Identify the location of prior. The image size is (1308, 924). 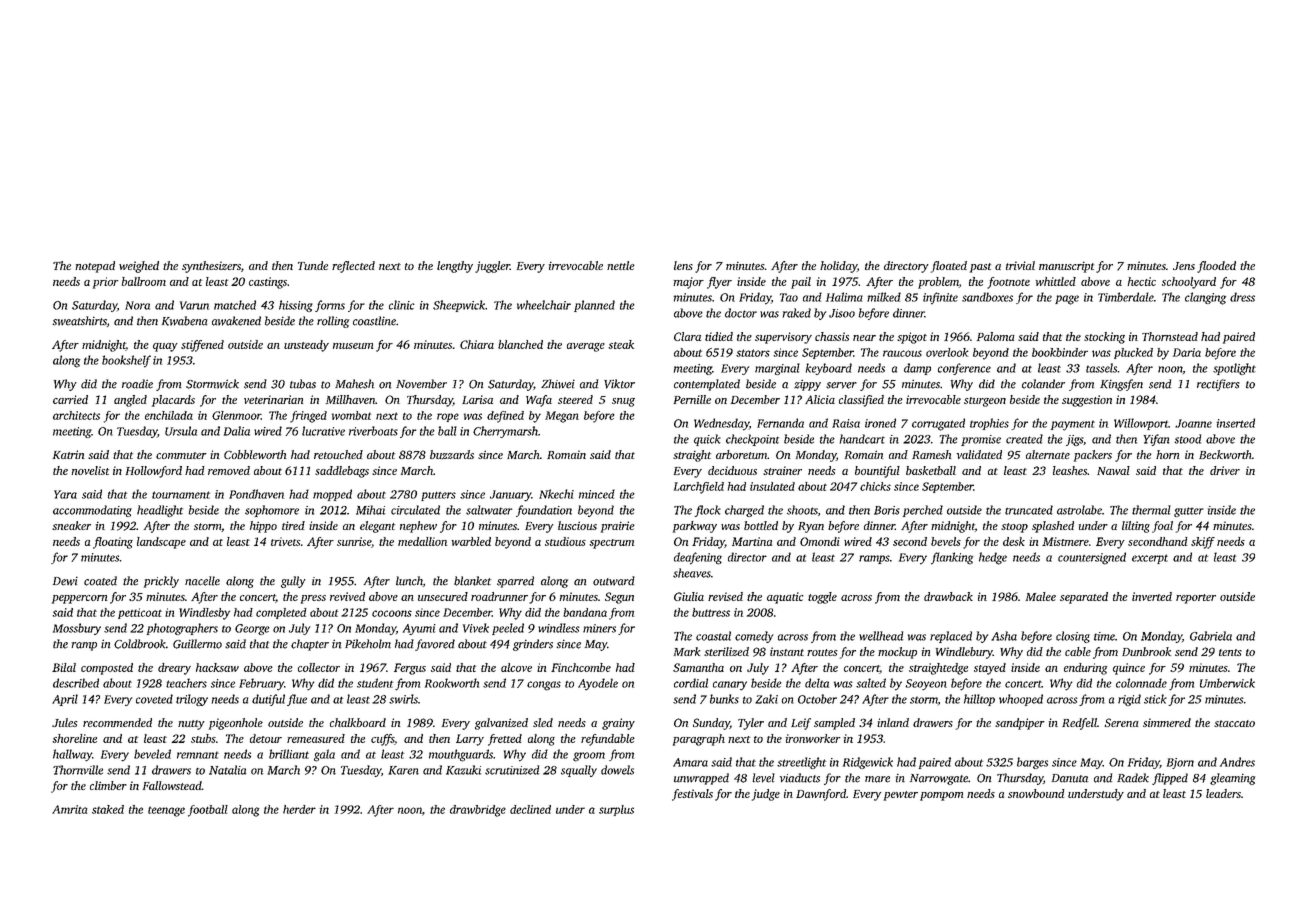
(105, 283).
